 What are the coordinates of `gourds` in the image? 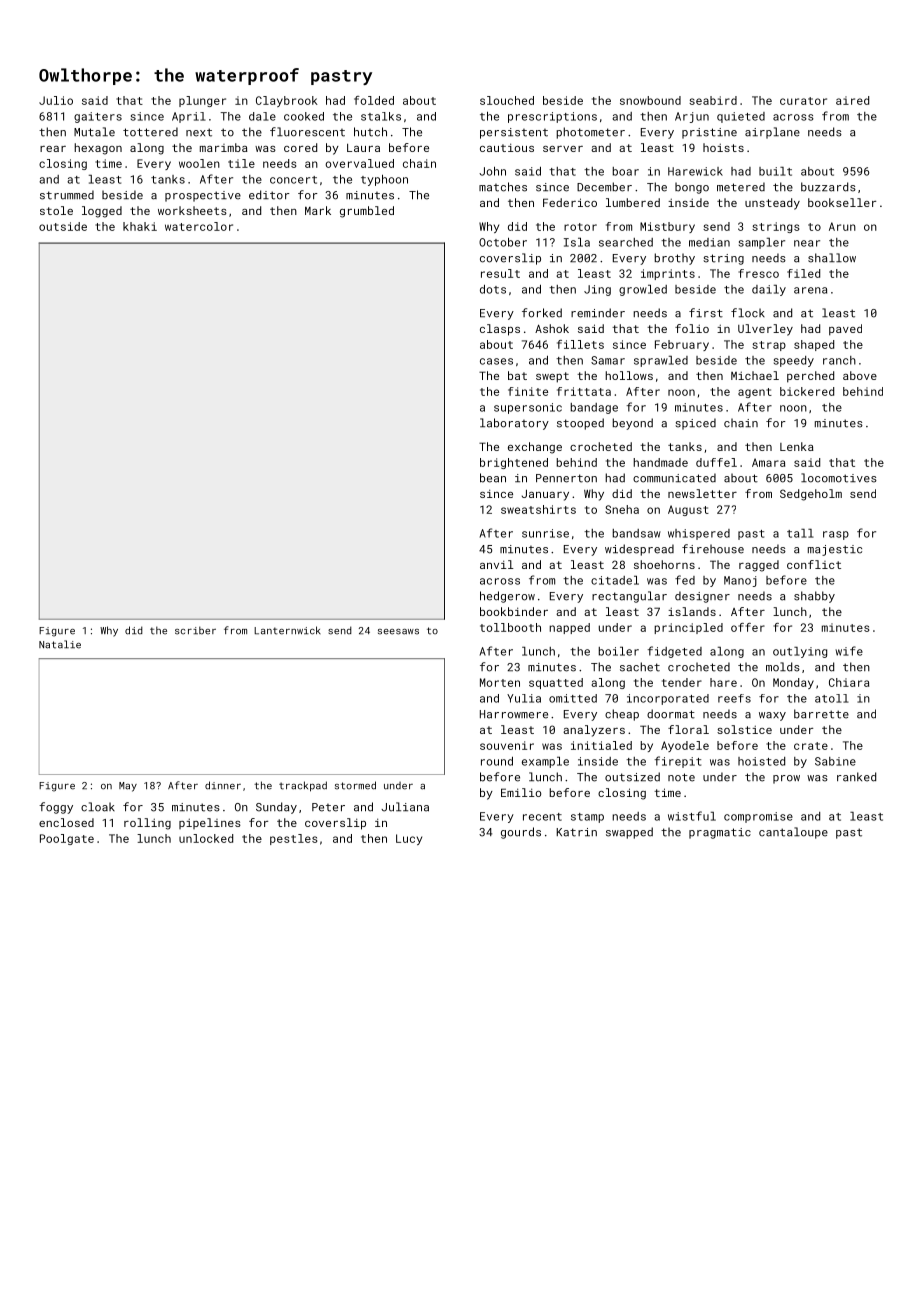 It's located at (521, 833).
